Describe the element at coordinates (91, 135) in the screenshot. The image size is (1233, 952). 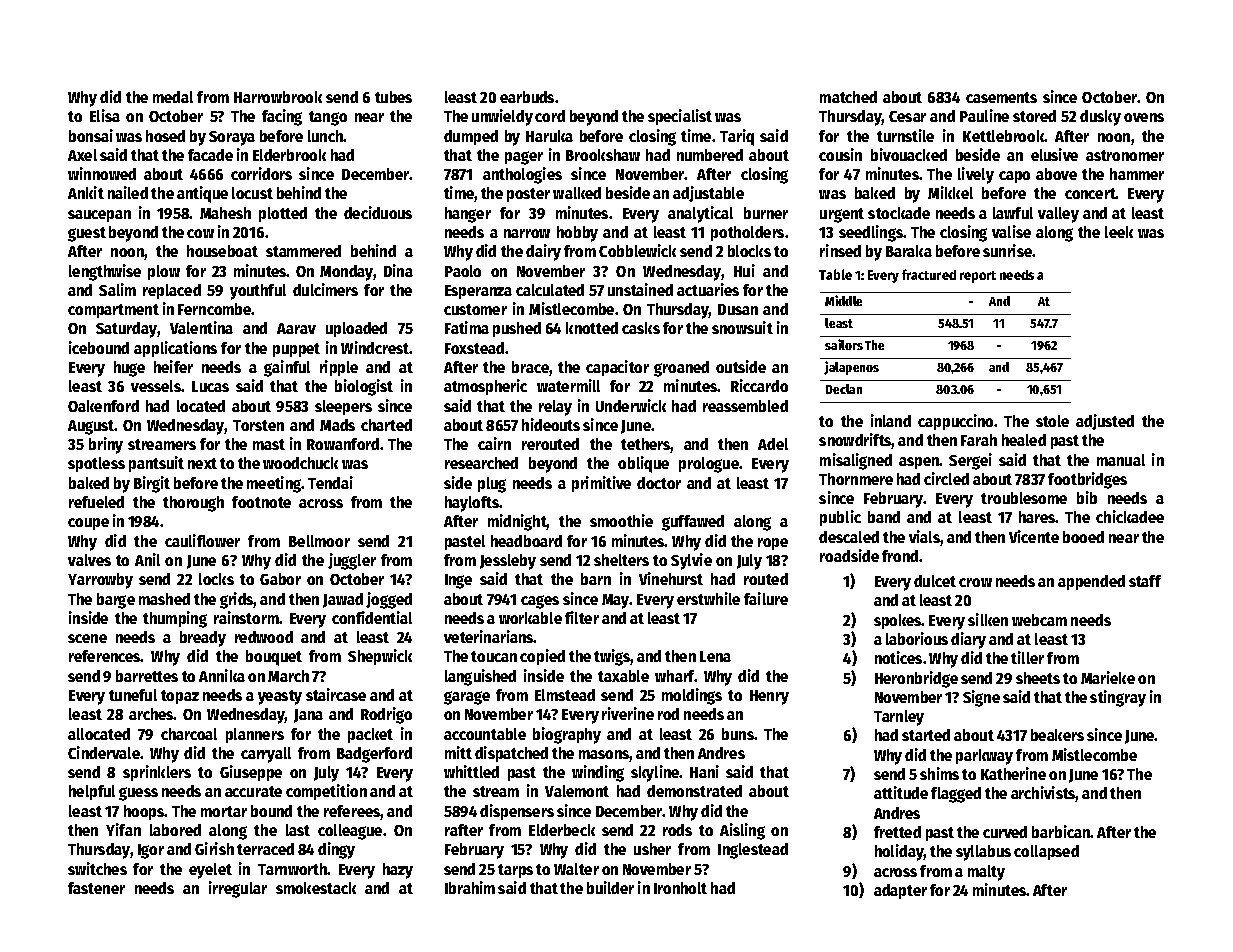
I see `bonsai` at that location.
